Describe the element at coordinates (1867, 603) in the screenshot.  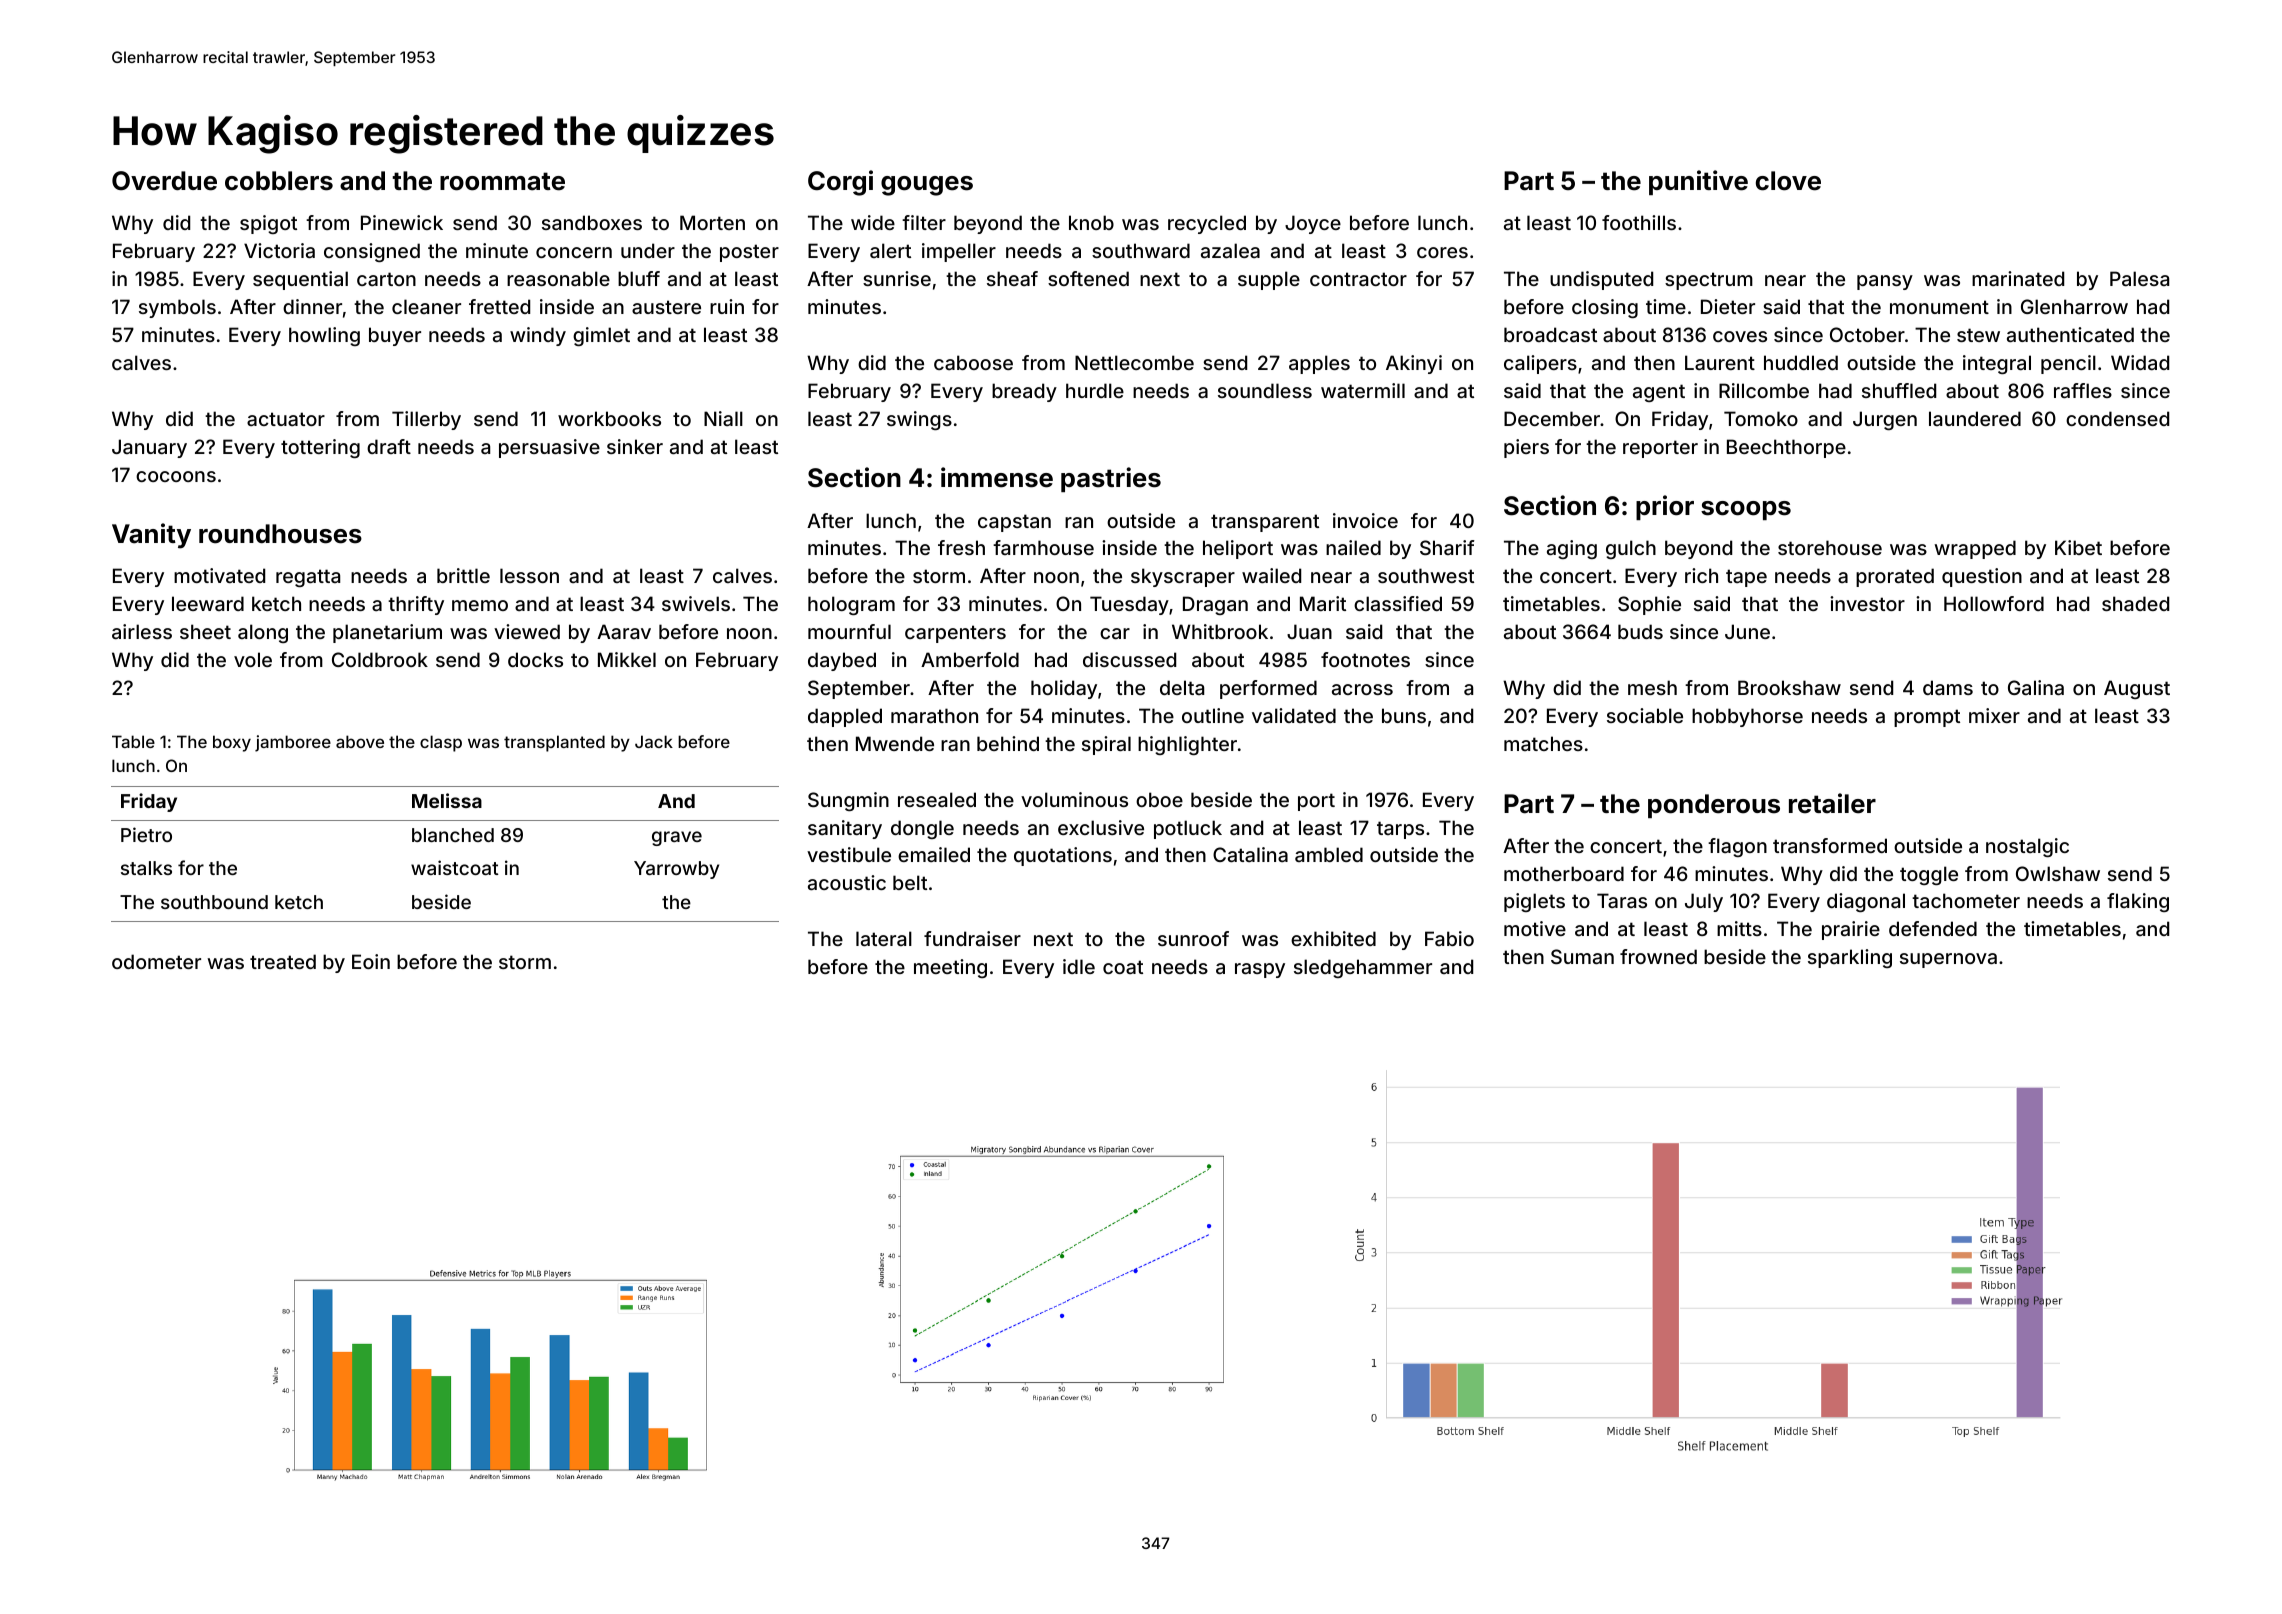
I see `investor` at that location.
